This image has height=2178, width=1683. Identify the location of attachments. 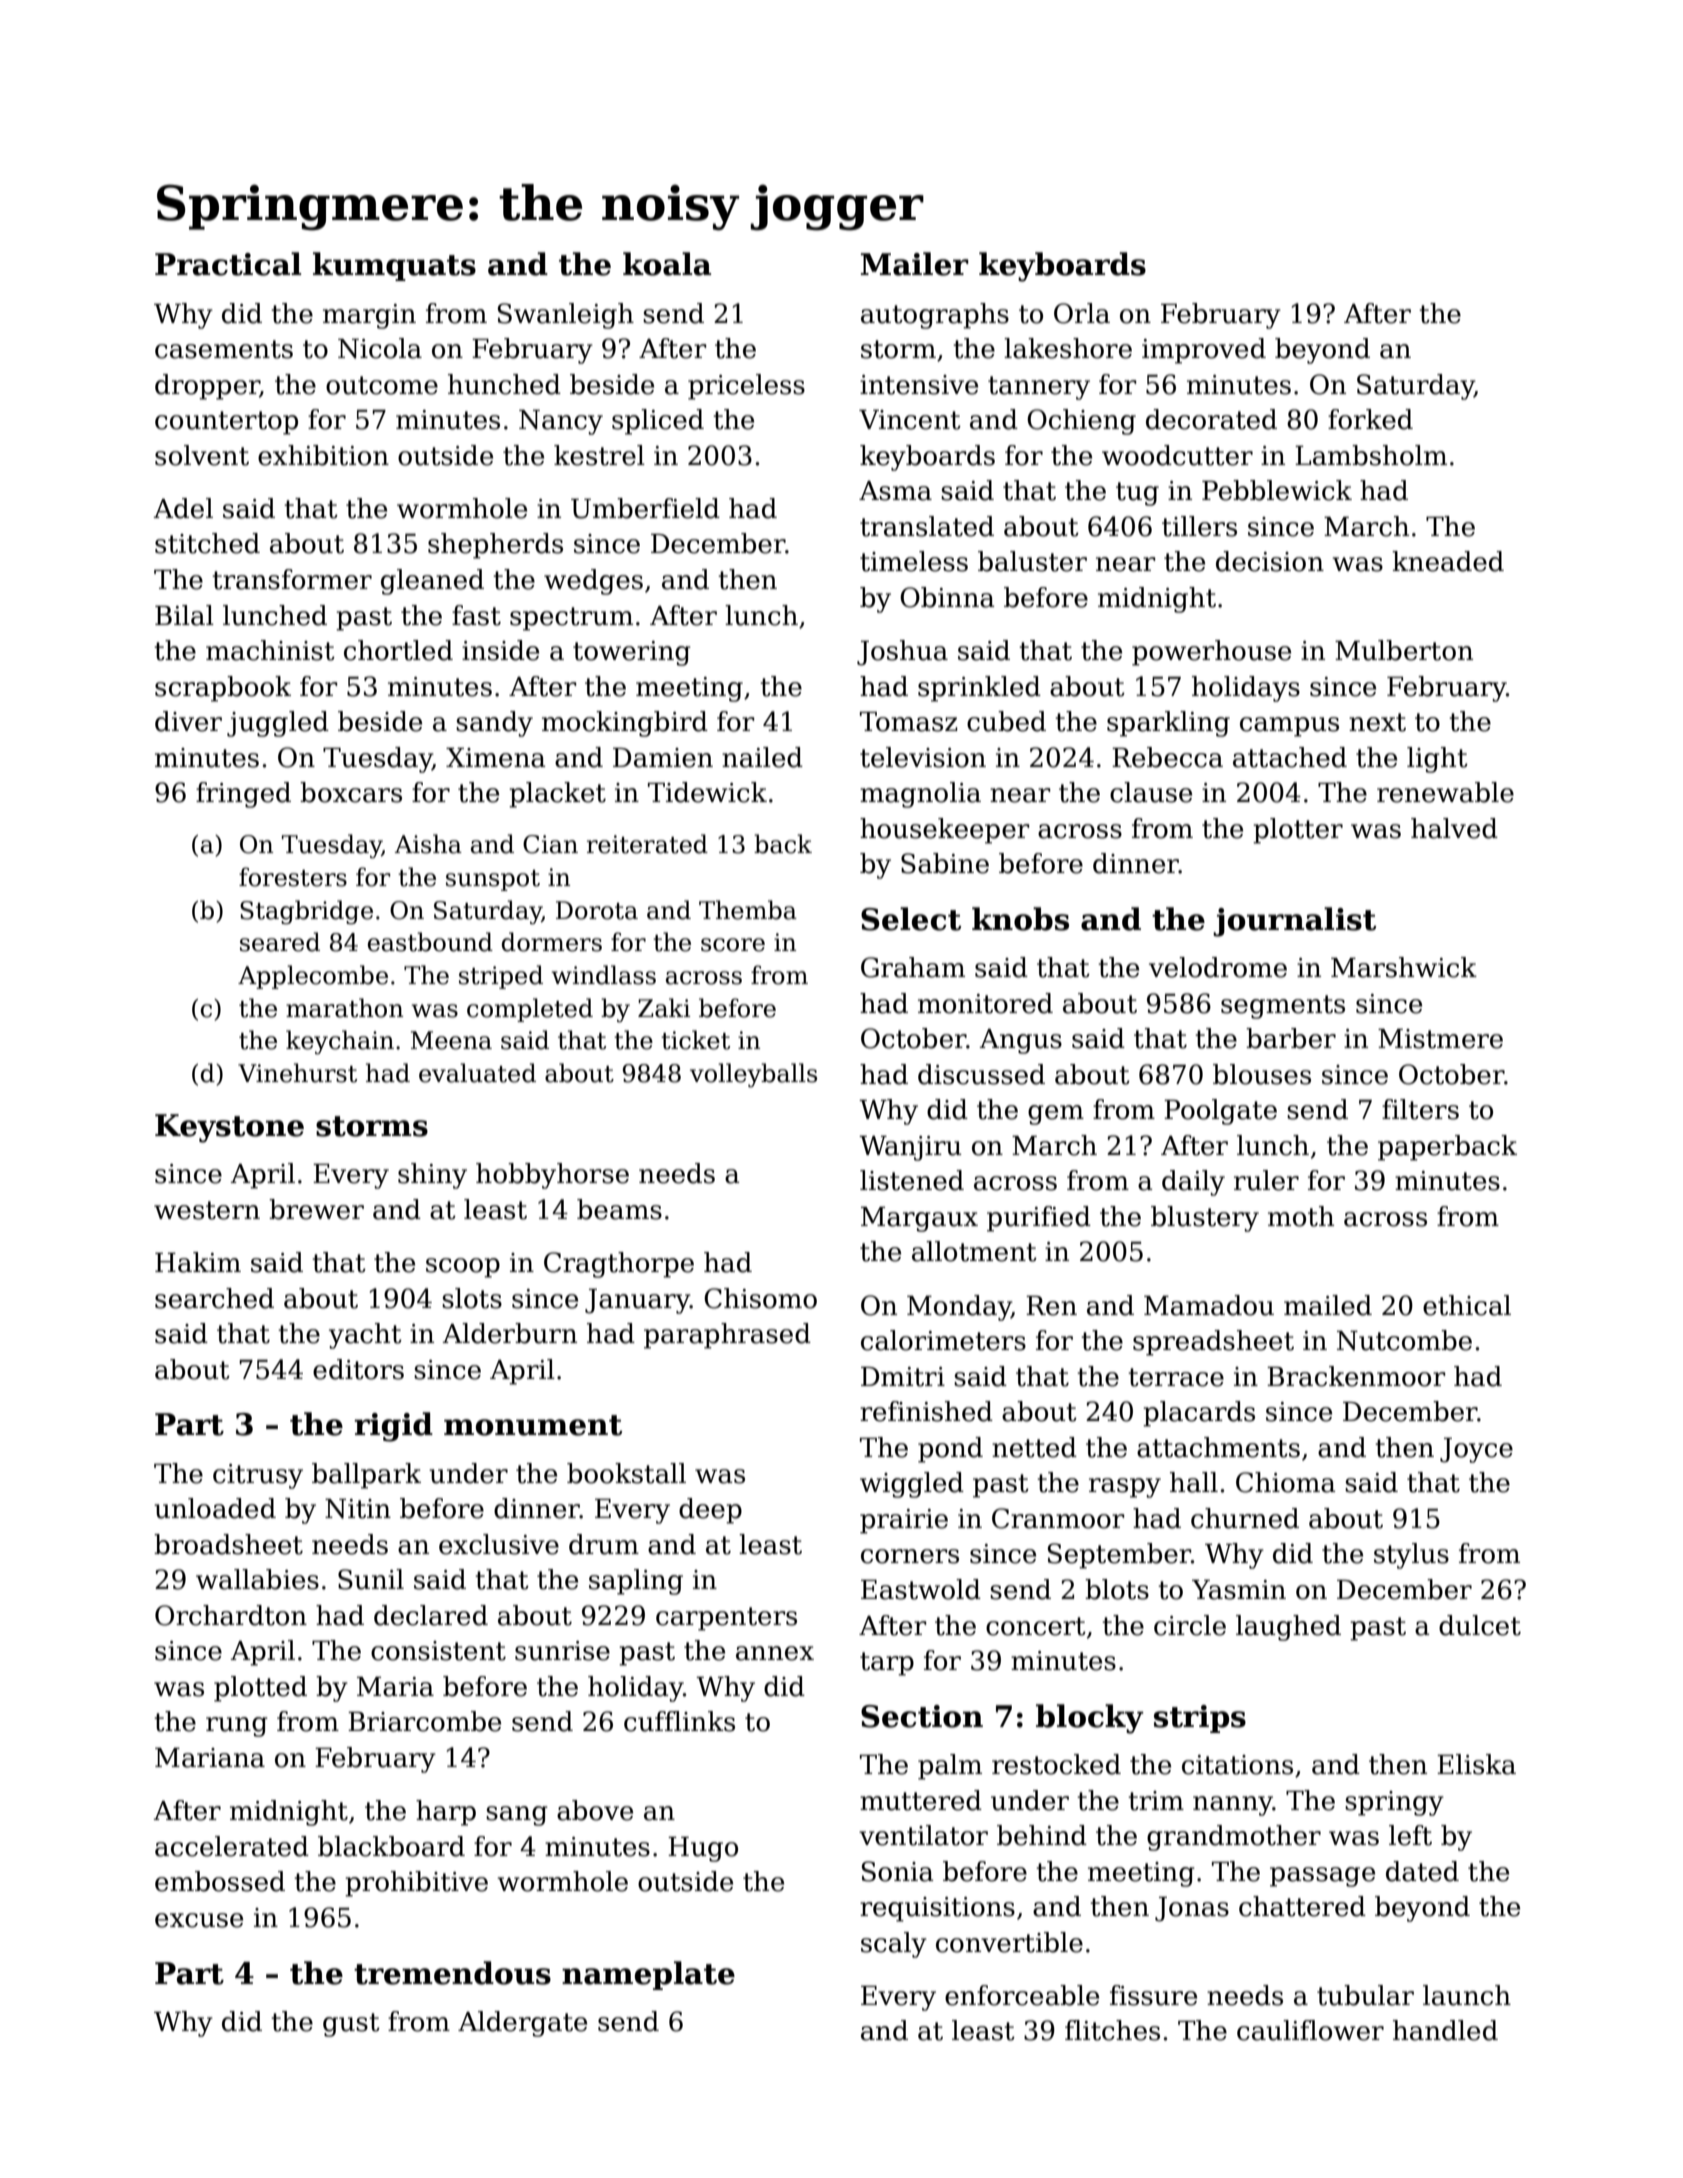
(1218, 1447).
